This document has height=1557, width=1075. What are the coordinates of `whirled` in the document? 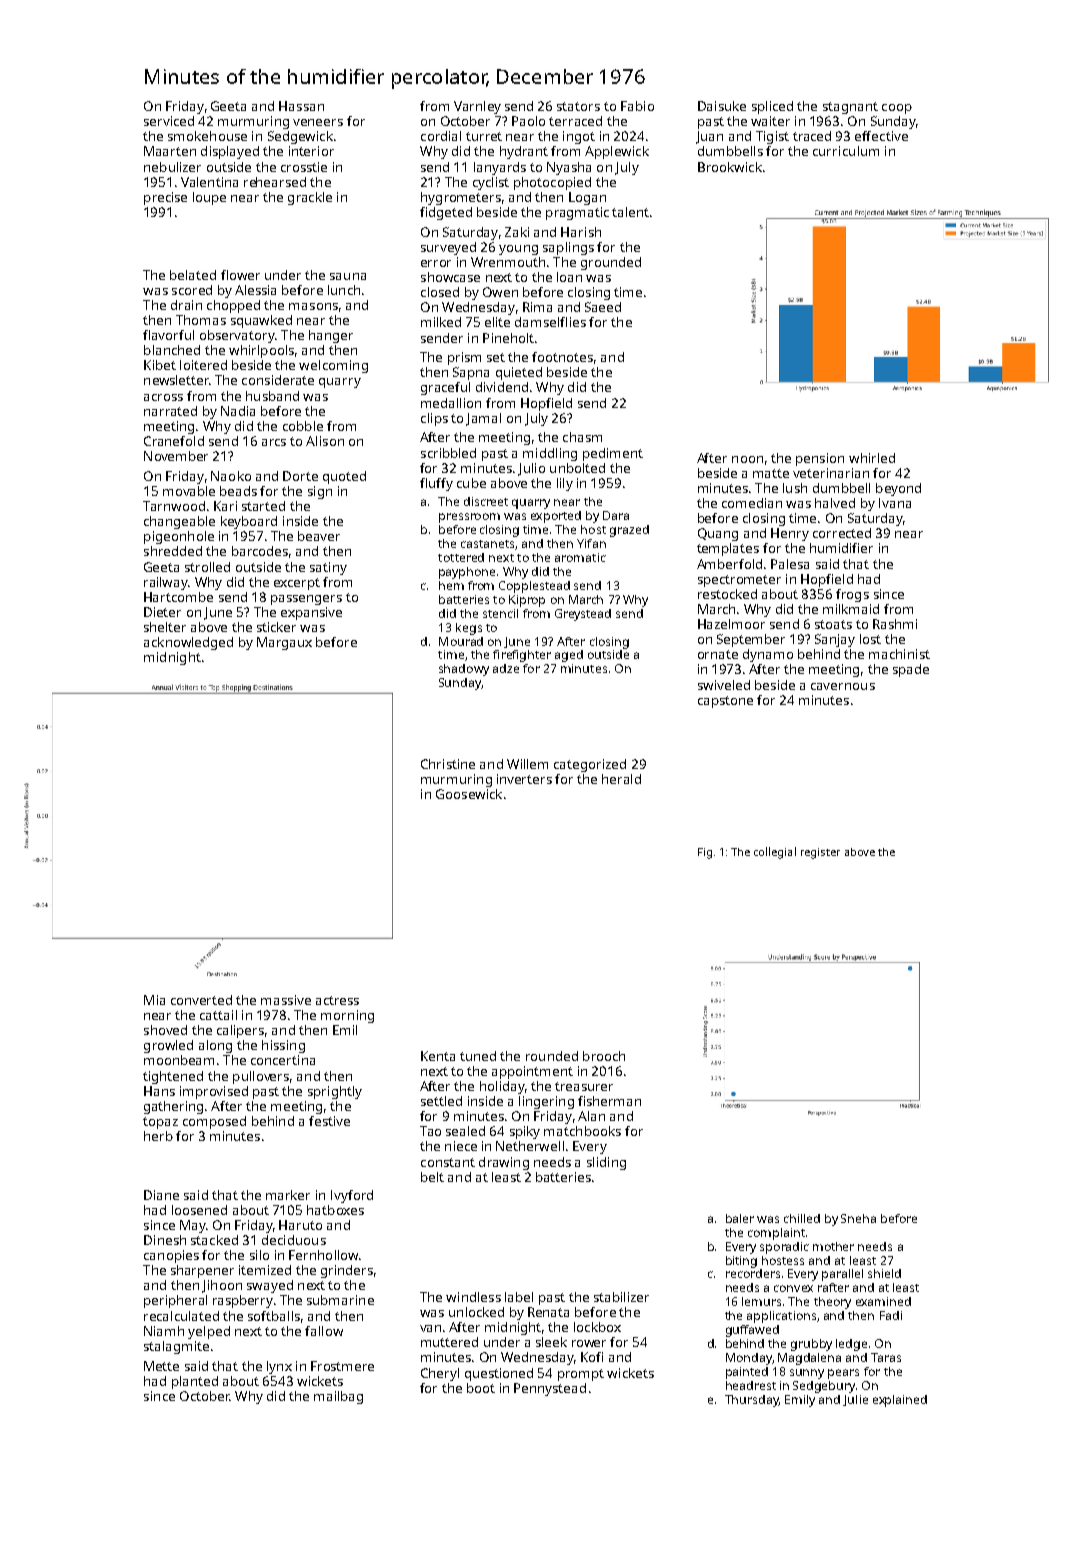 It's located at (872, 458).
